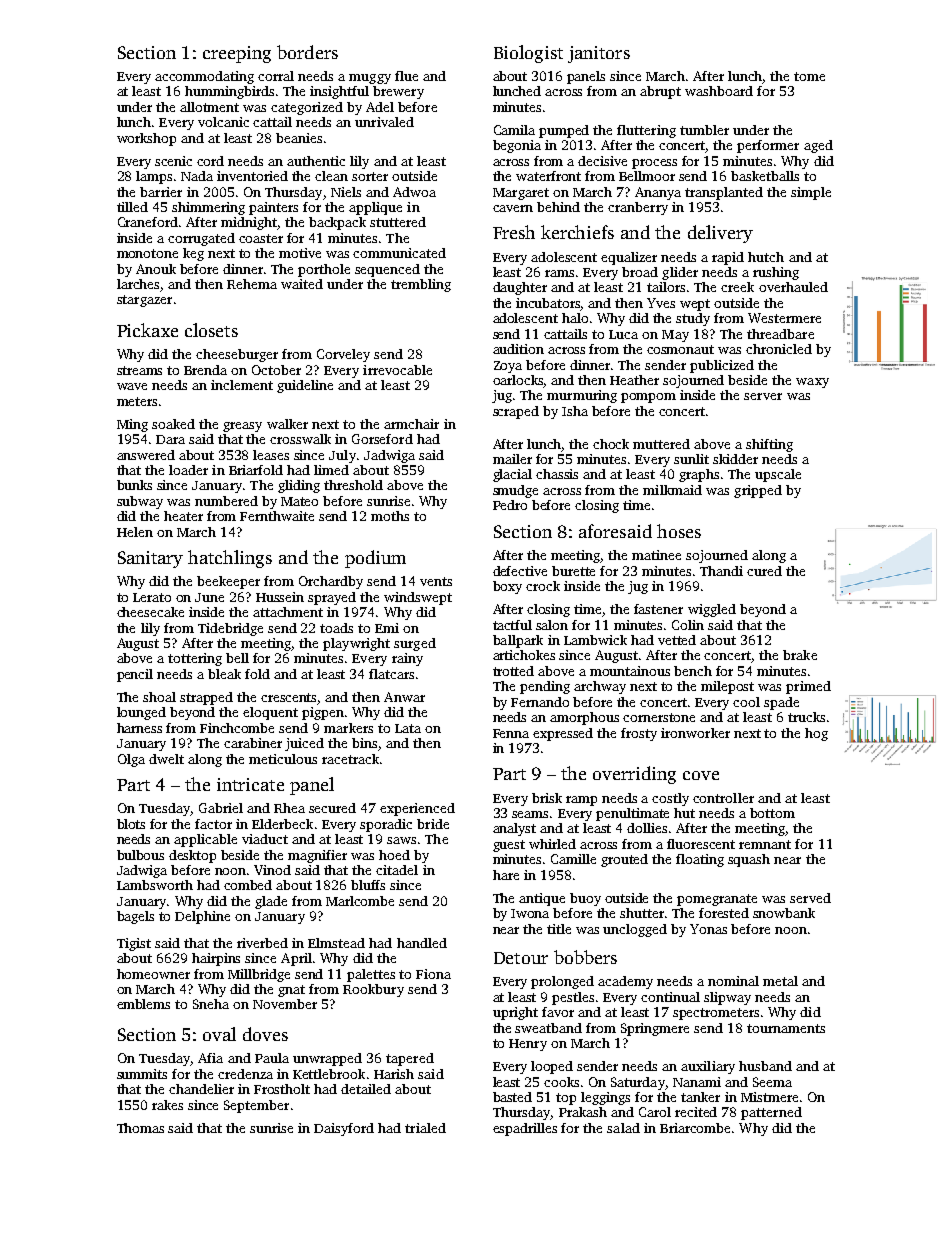 This document has height=1233, width=952. What do you see at coordinates (411, 424) in the document?
I see `armchair` at bounding box center [411, 424].
